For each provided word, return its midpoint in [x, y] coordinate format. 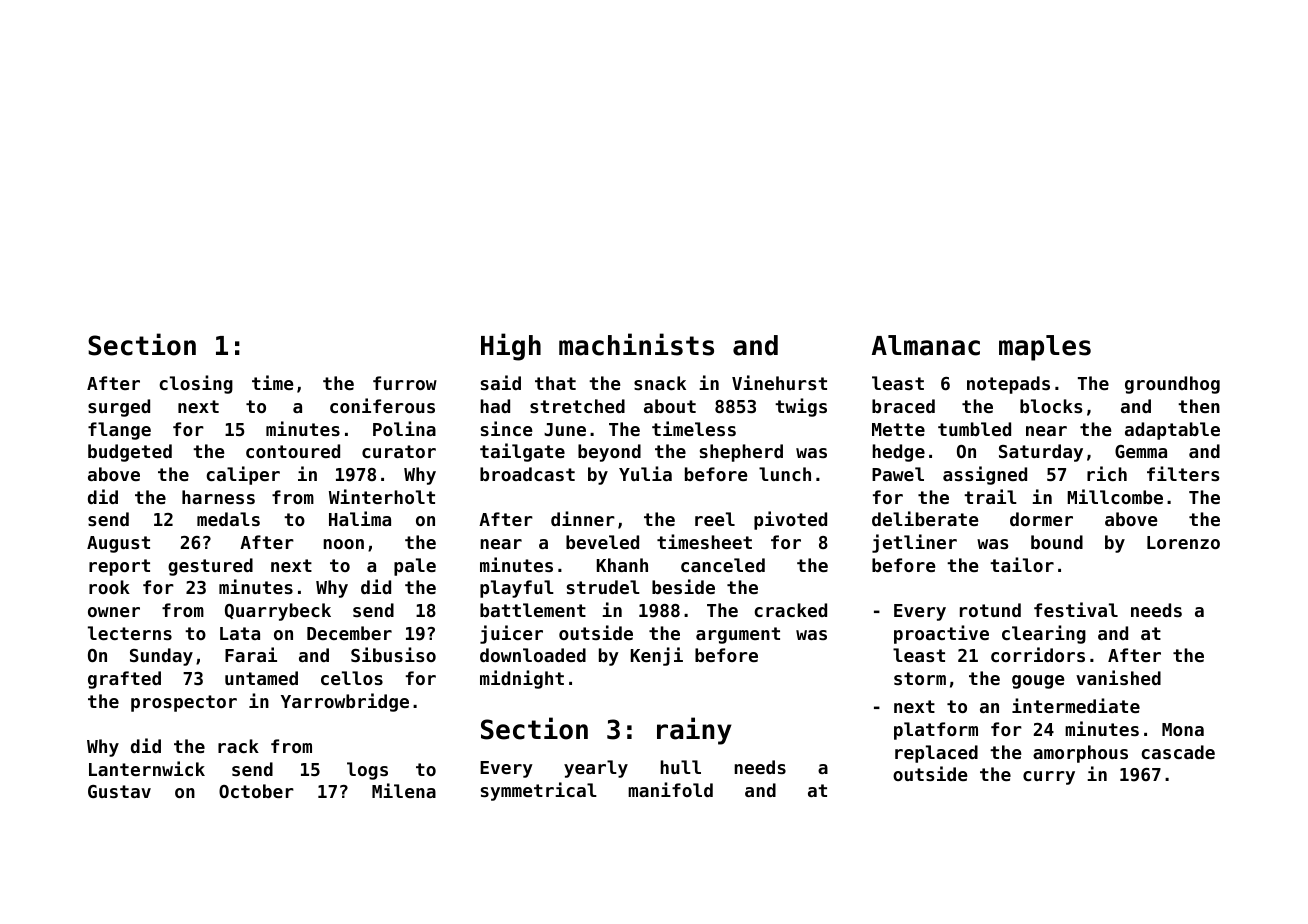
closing [196, 384]
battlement [533, 610]
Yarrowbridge [345, 702]
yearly [596, 769]
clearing [1044, 634]
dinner [583, 518]
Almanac [926, 345]
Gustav [119, 791]
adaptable [1172, 431]
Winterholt [382, 496]
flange [119, 431]
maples [1045, 348]
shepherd [741, 453]
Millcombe [1115, 496]
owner [114, 612]
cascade [1178, 752]
